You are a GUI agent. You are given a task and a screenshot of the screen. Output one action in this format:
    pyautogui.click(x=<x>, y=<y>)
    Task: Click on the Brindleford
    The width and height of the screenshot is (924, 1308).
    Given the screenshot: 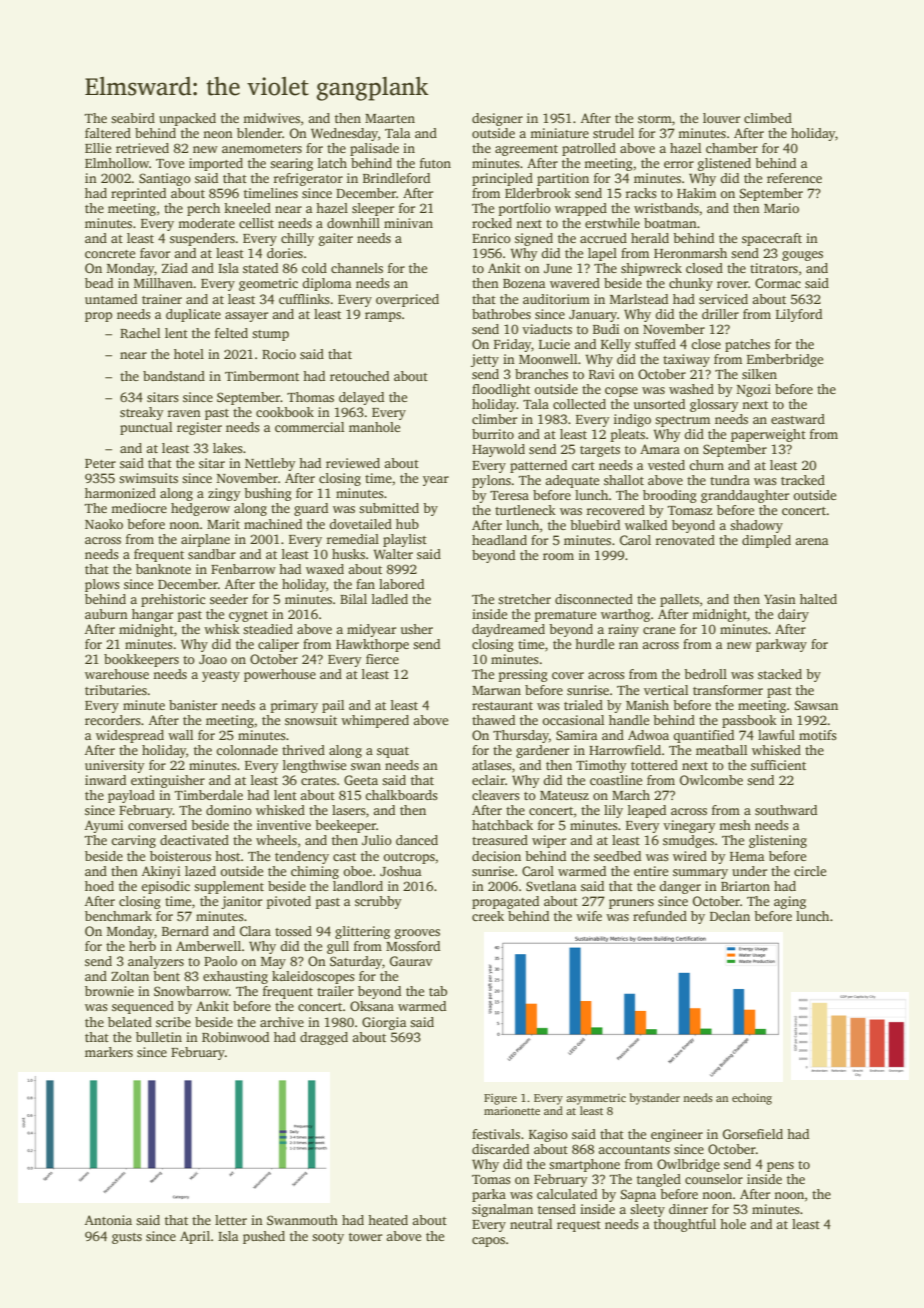 What is the action you would take?
    pyautogui.click(x=396, y=178)
